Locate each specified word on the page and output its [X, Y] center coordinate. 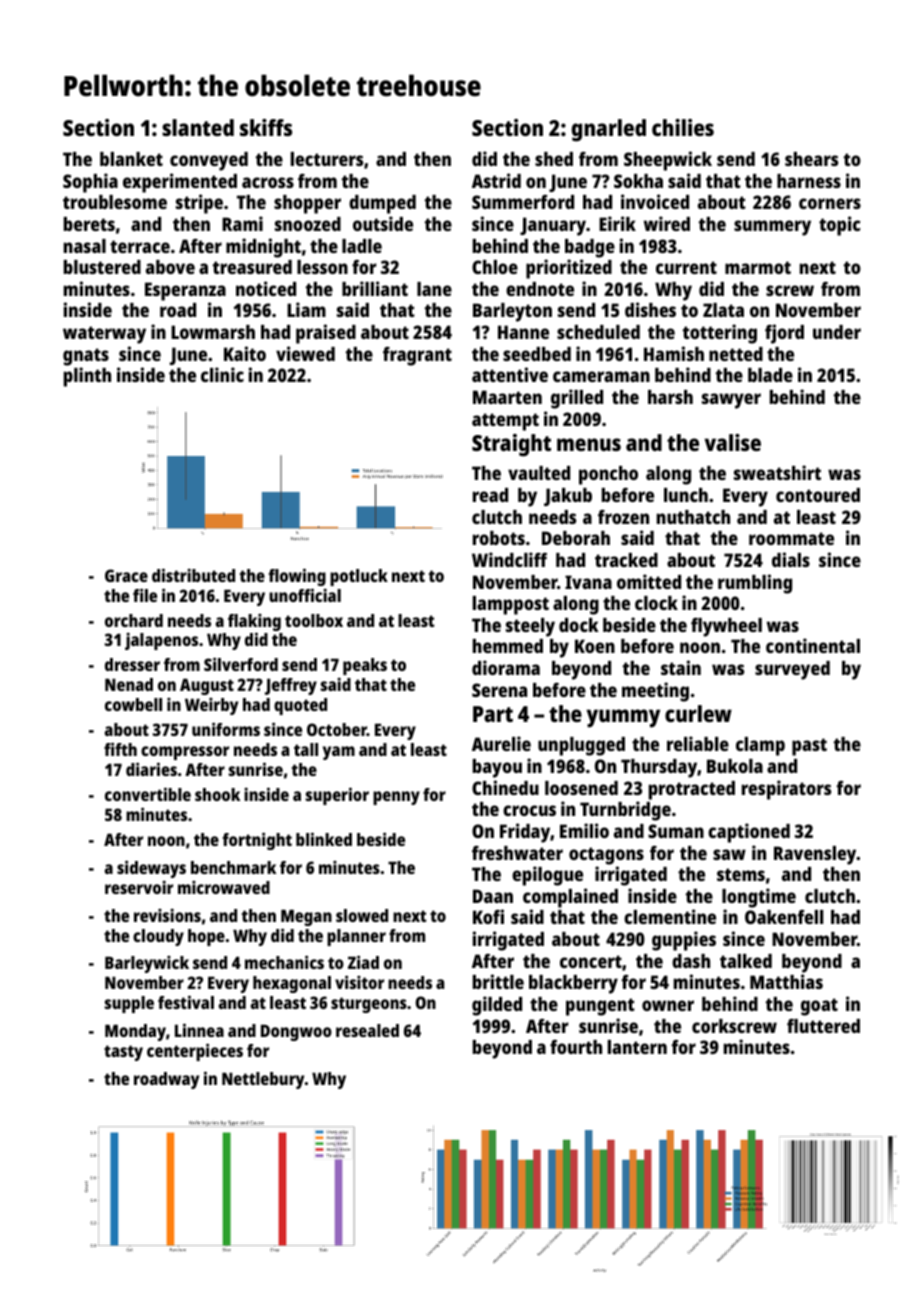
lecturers [327, 159]
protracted [692, 790]
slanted [198, 127]
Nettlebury [263, 1080]
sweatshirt [777, 472]
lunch [686, 495]
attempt [505, 422]
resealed [367, 1030]
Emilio [584, 830]
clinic [222, 374]
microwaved [224, 887]
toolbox [314, 620]
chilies [683, 127]
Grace [126, 575]
